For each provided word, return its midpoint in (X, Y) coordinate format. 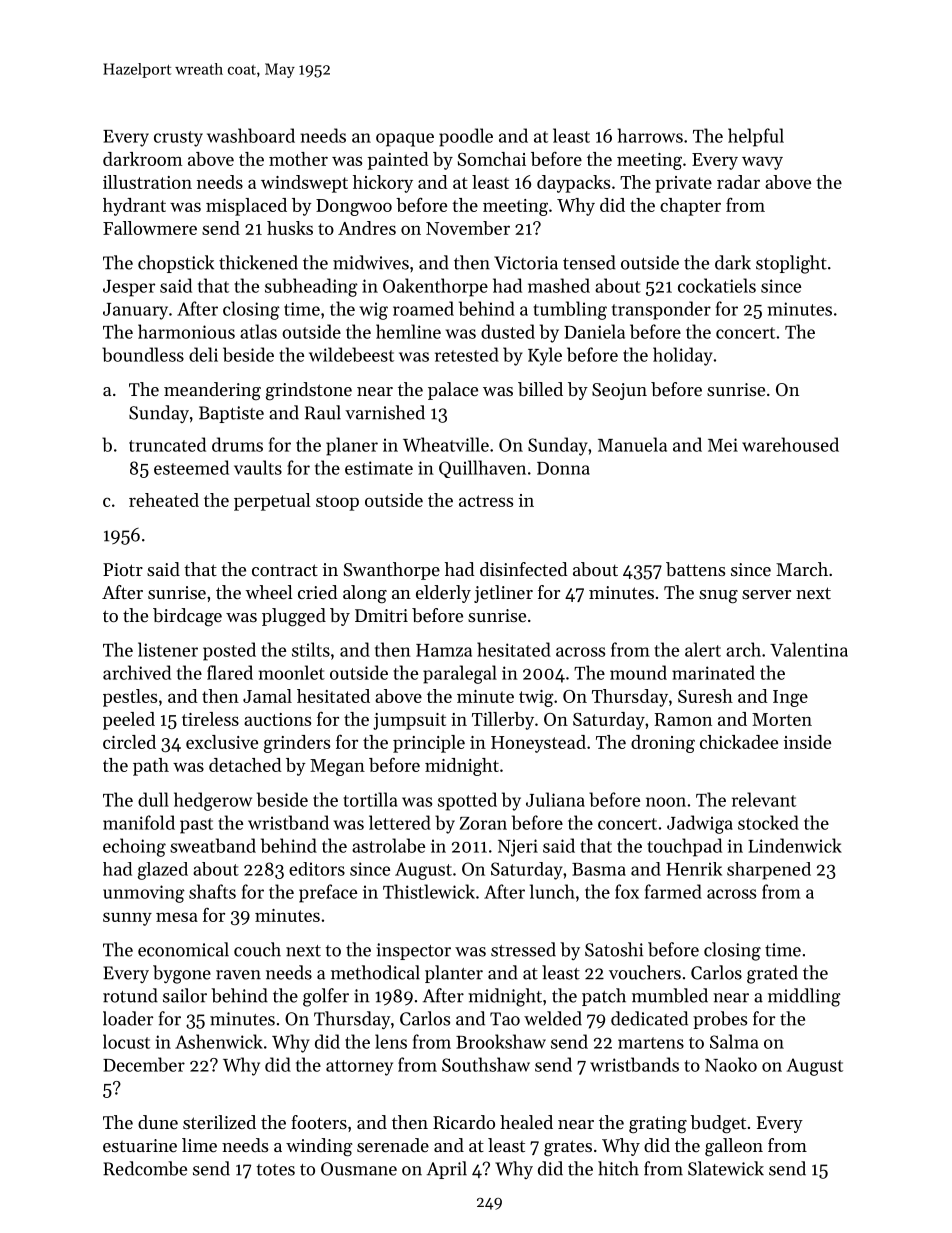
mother (298, 159)
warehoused (790, 444)
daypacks (573, 184)
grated (772, 974)
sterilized (219, 1122)
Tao (505, 1019)
